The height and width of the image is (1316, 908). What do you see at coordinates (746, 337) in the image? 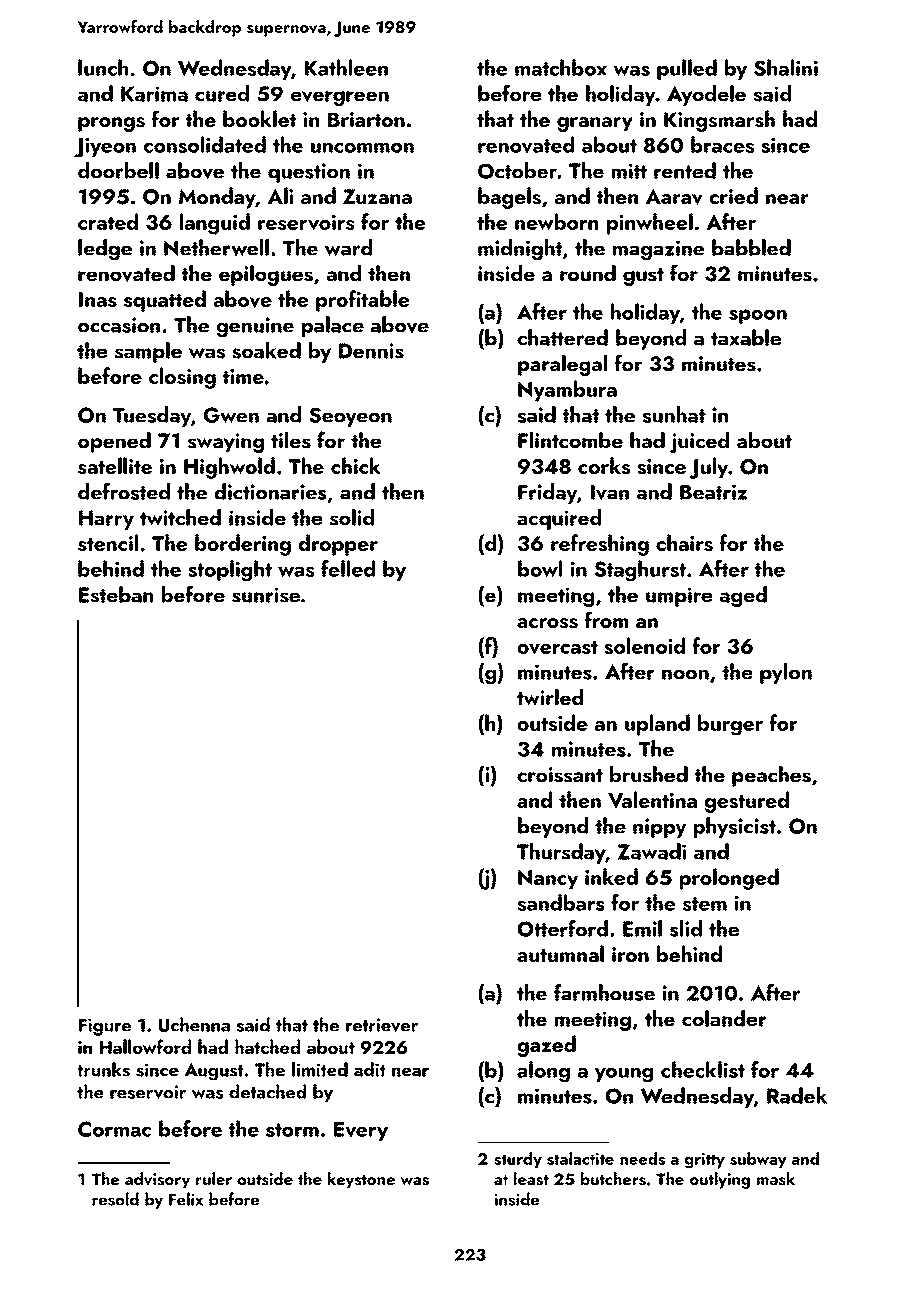
I see `taxable` at bounding box center [746, 337].
